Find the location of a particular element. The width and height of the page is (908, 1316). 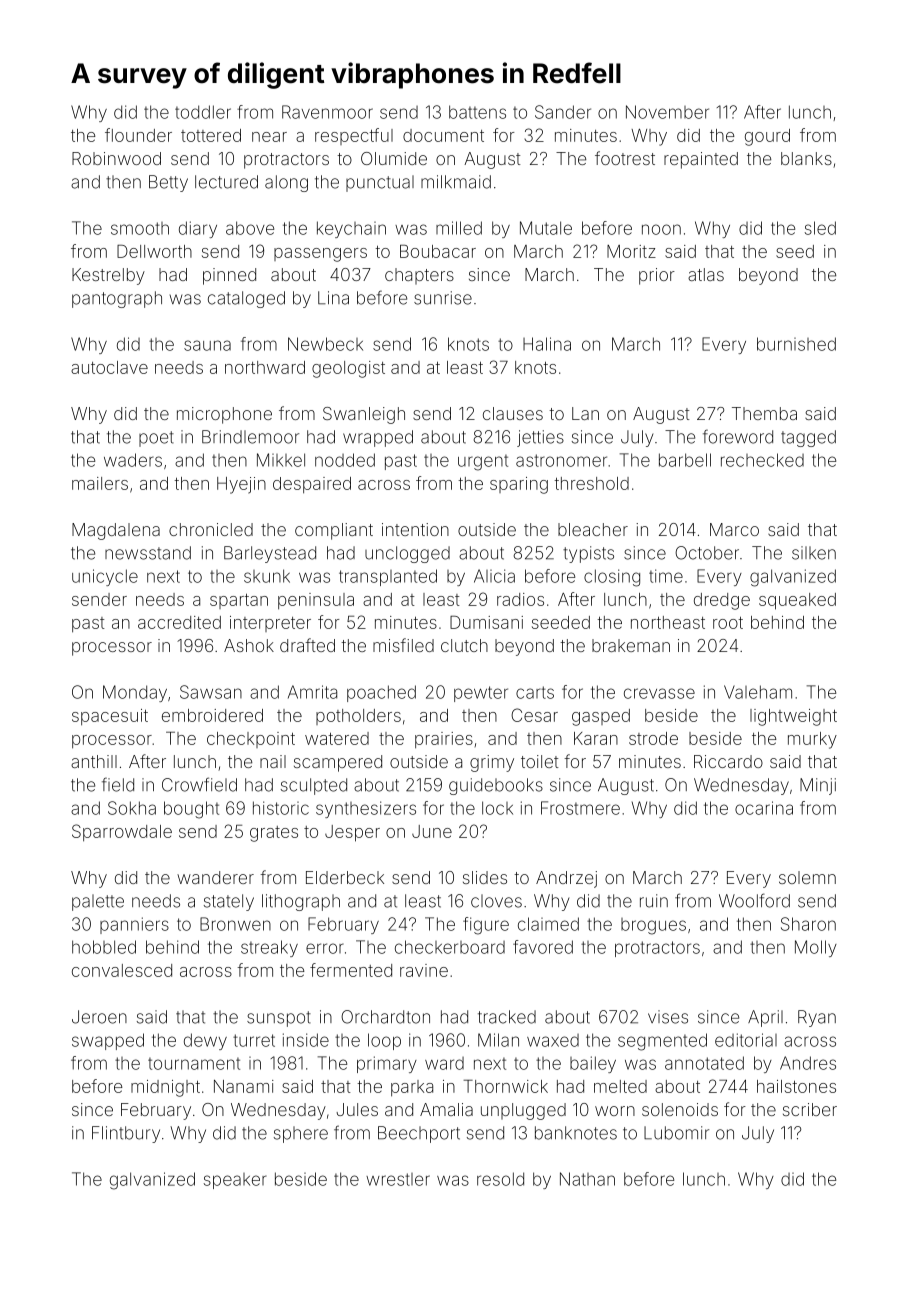

milkmaid is located at coordinates (456, 182).
